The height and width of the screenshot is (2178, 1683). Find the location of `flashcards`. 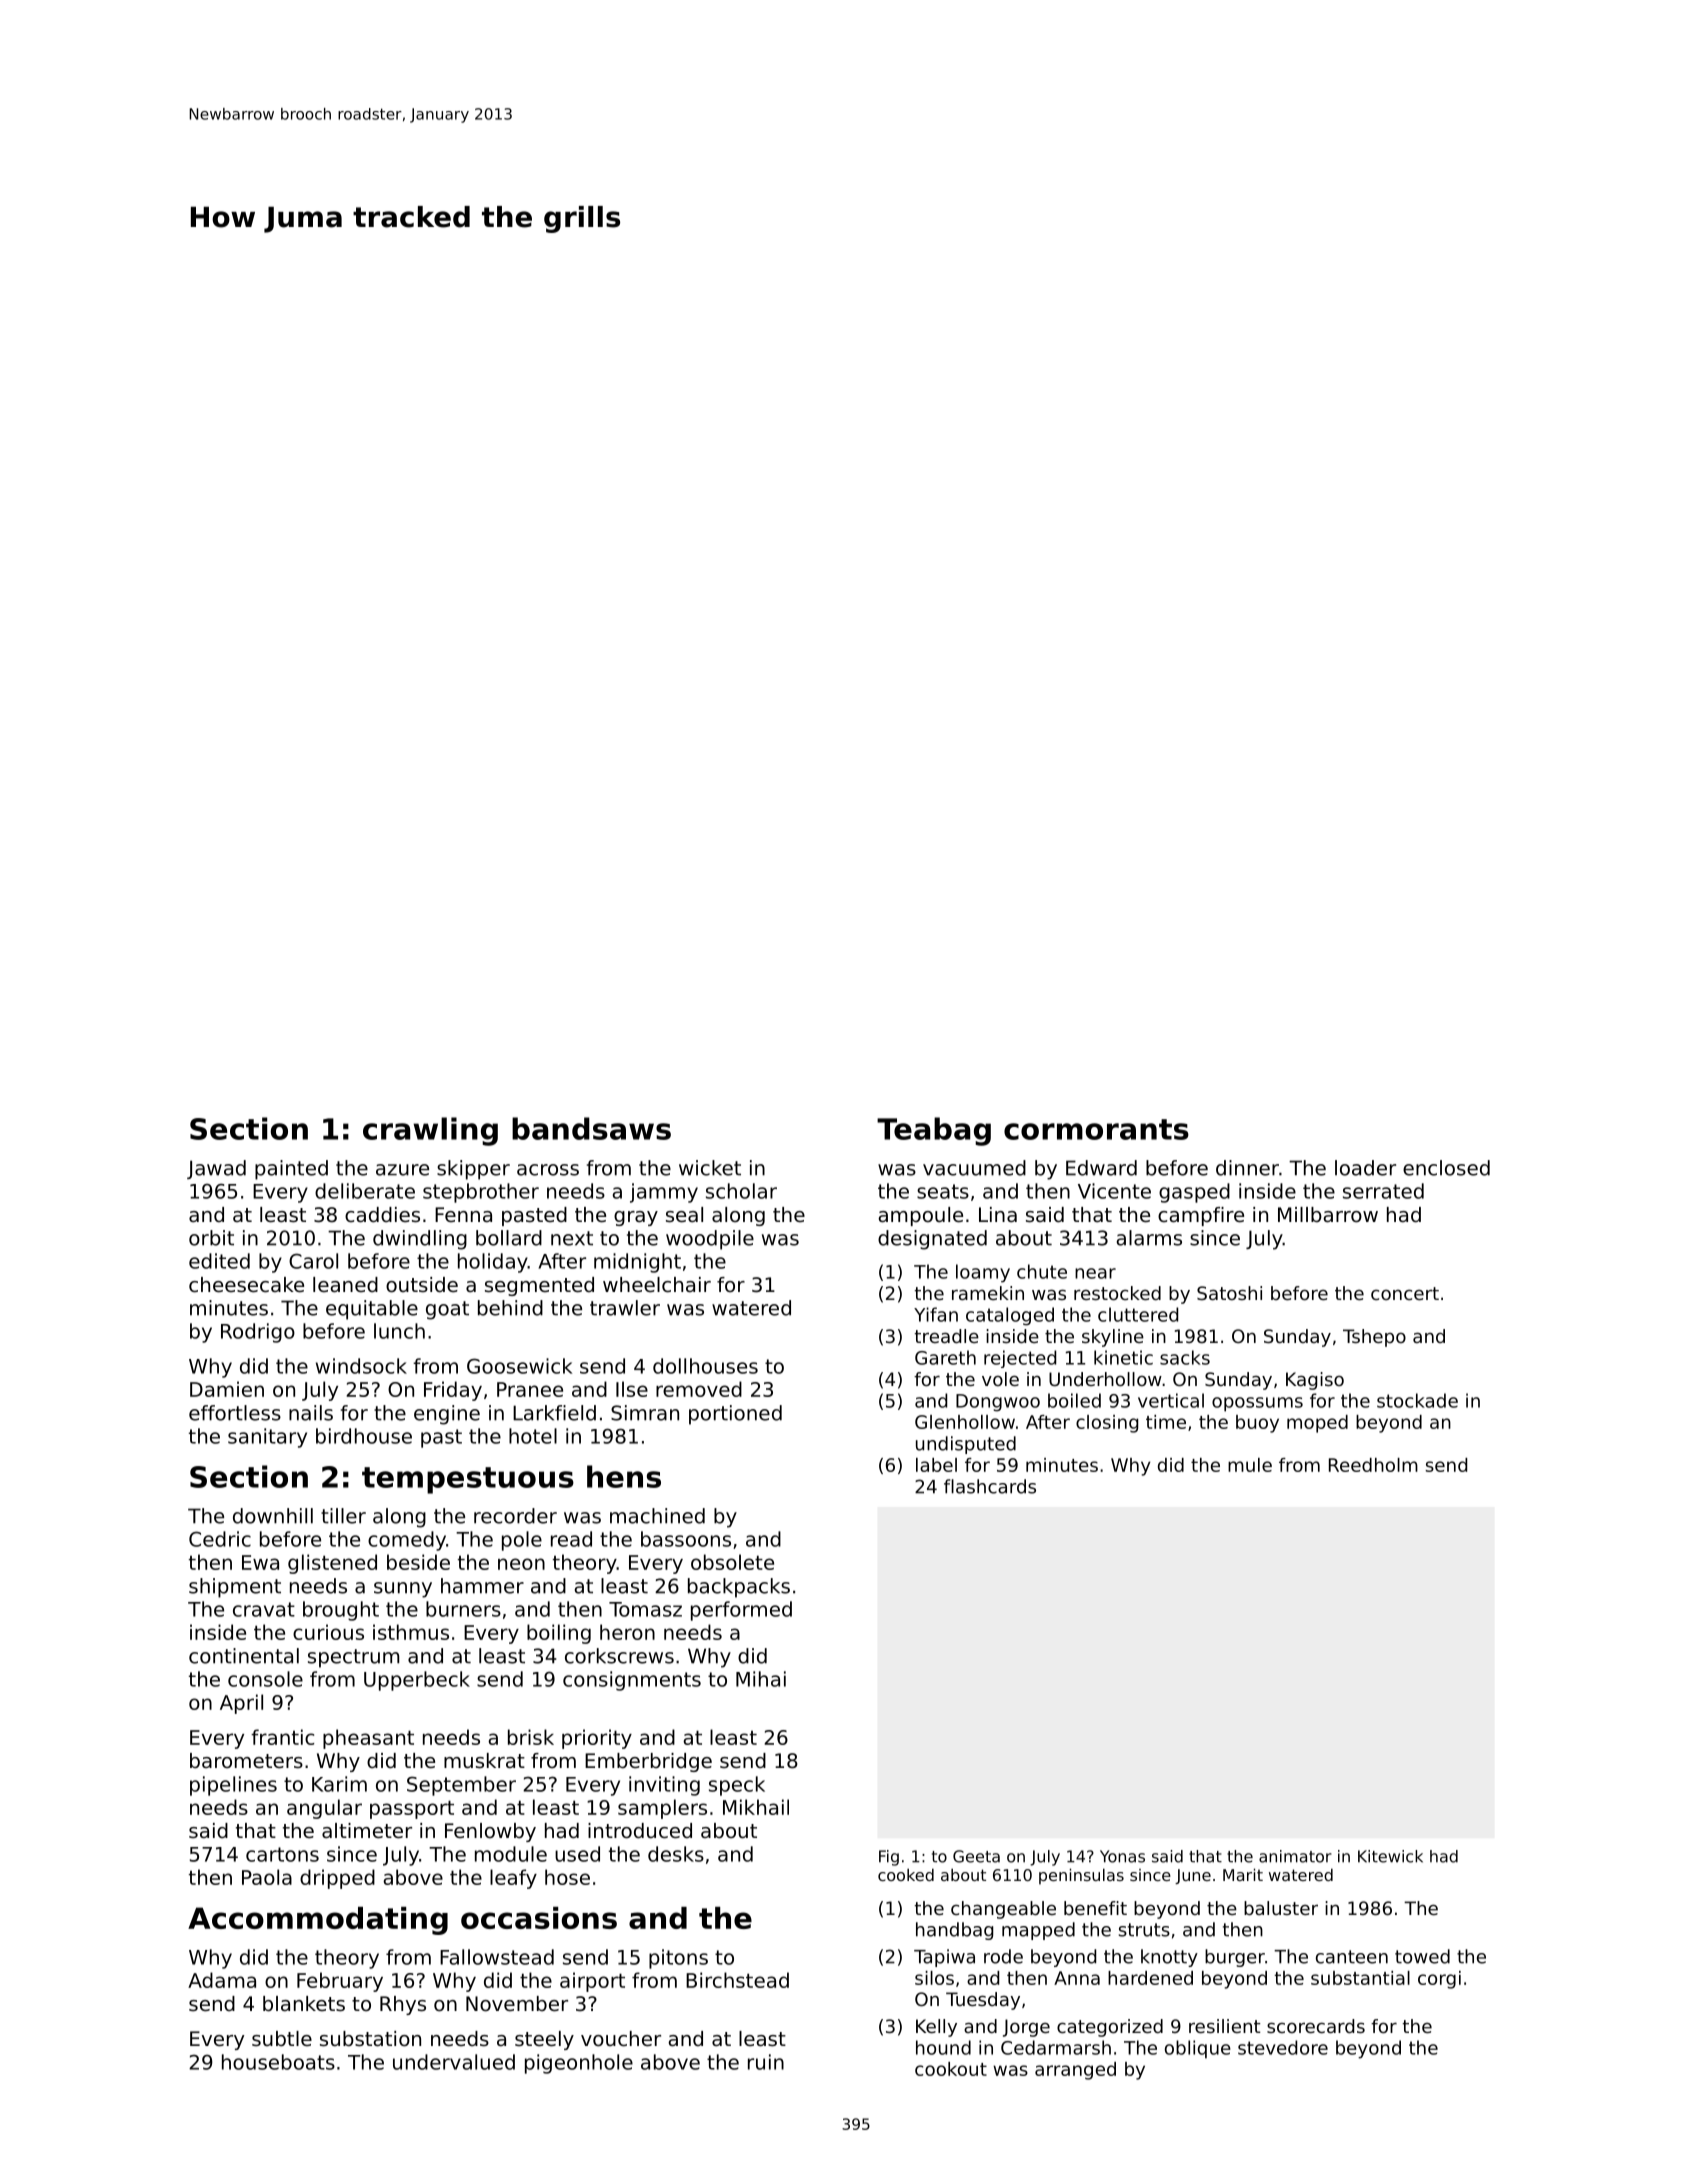

flashcards is located at coordinates (990, 1486).
